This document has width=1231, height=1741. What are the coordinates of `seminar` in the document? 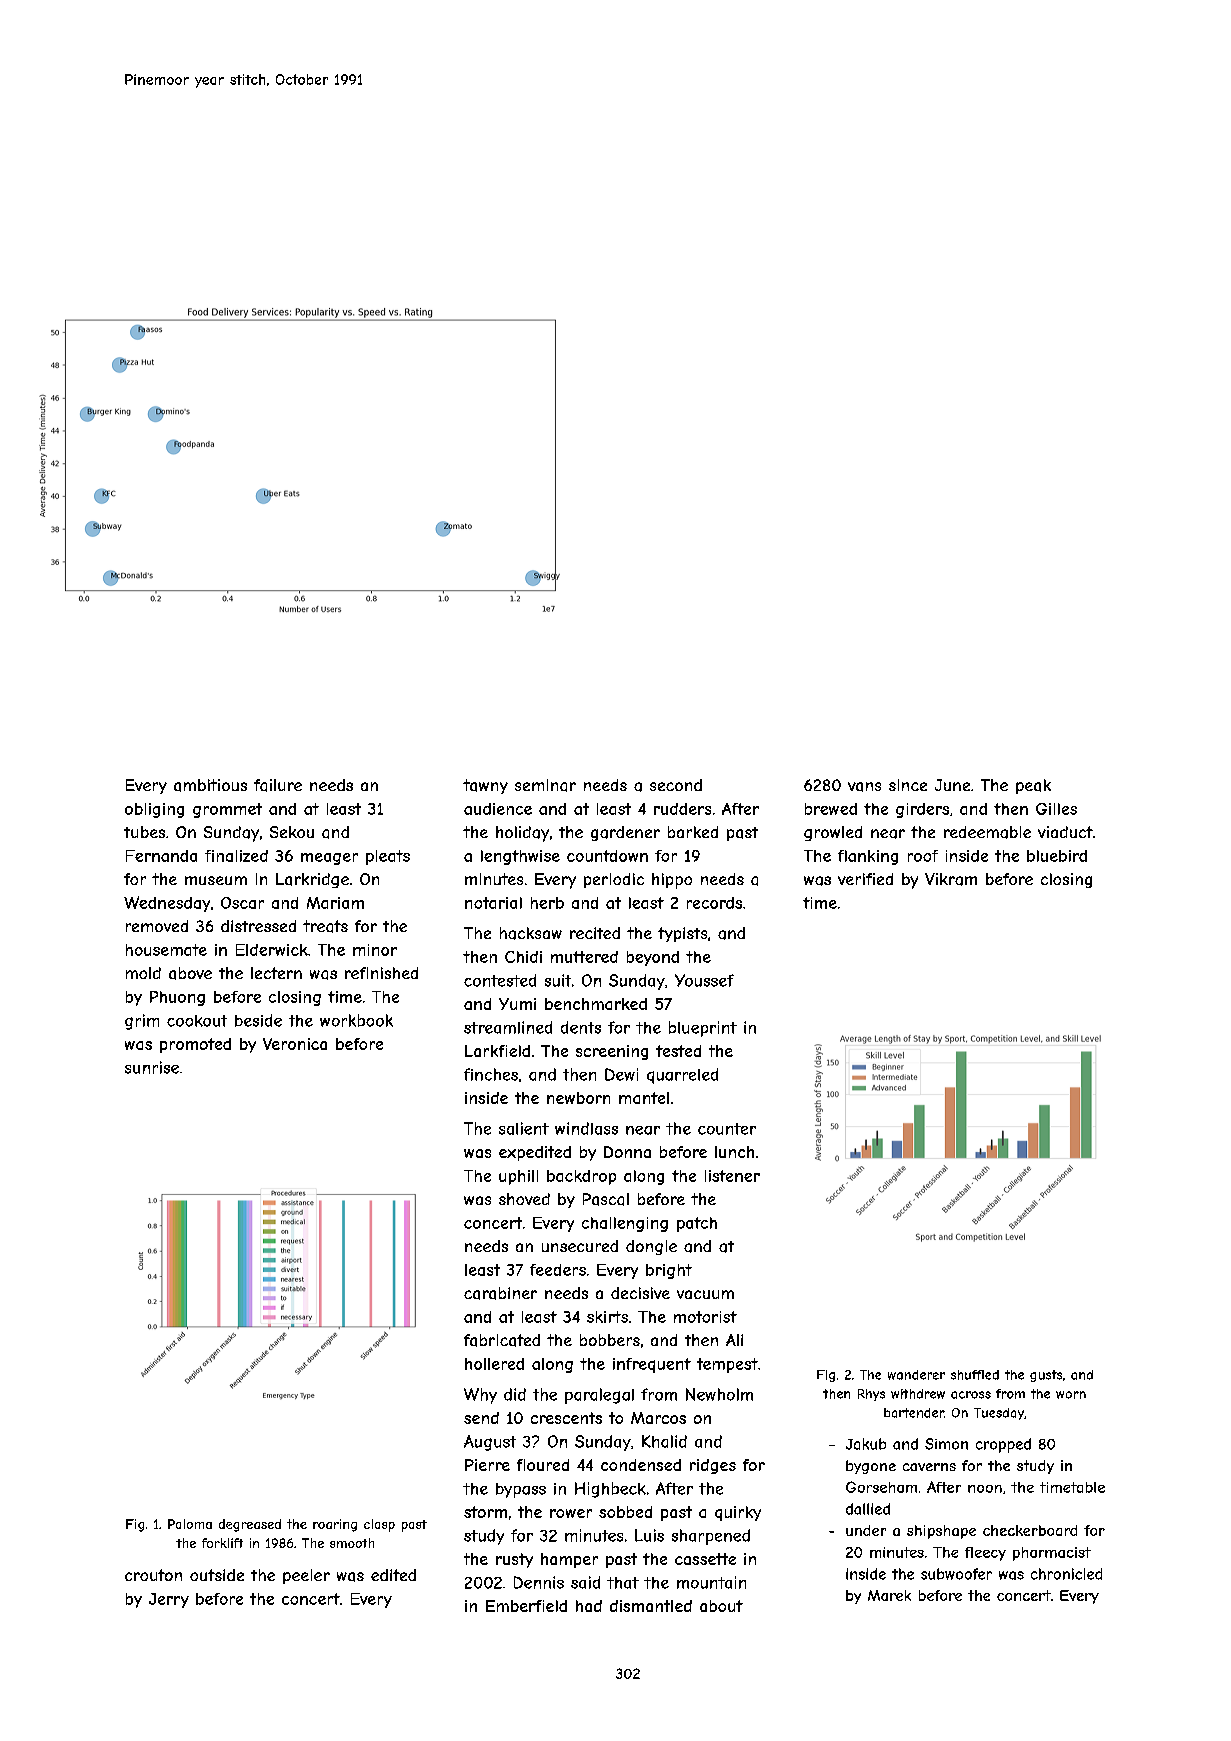 It's located at (545, 785).
